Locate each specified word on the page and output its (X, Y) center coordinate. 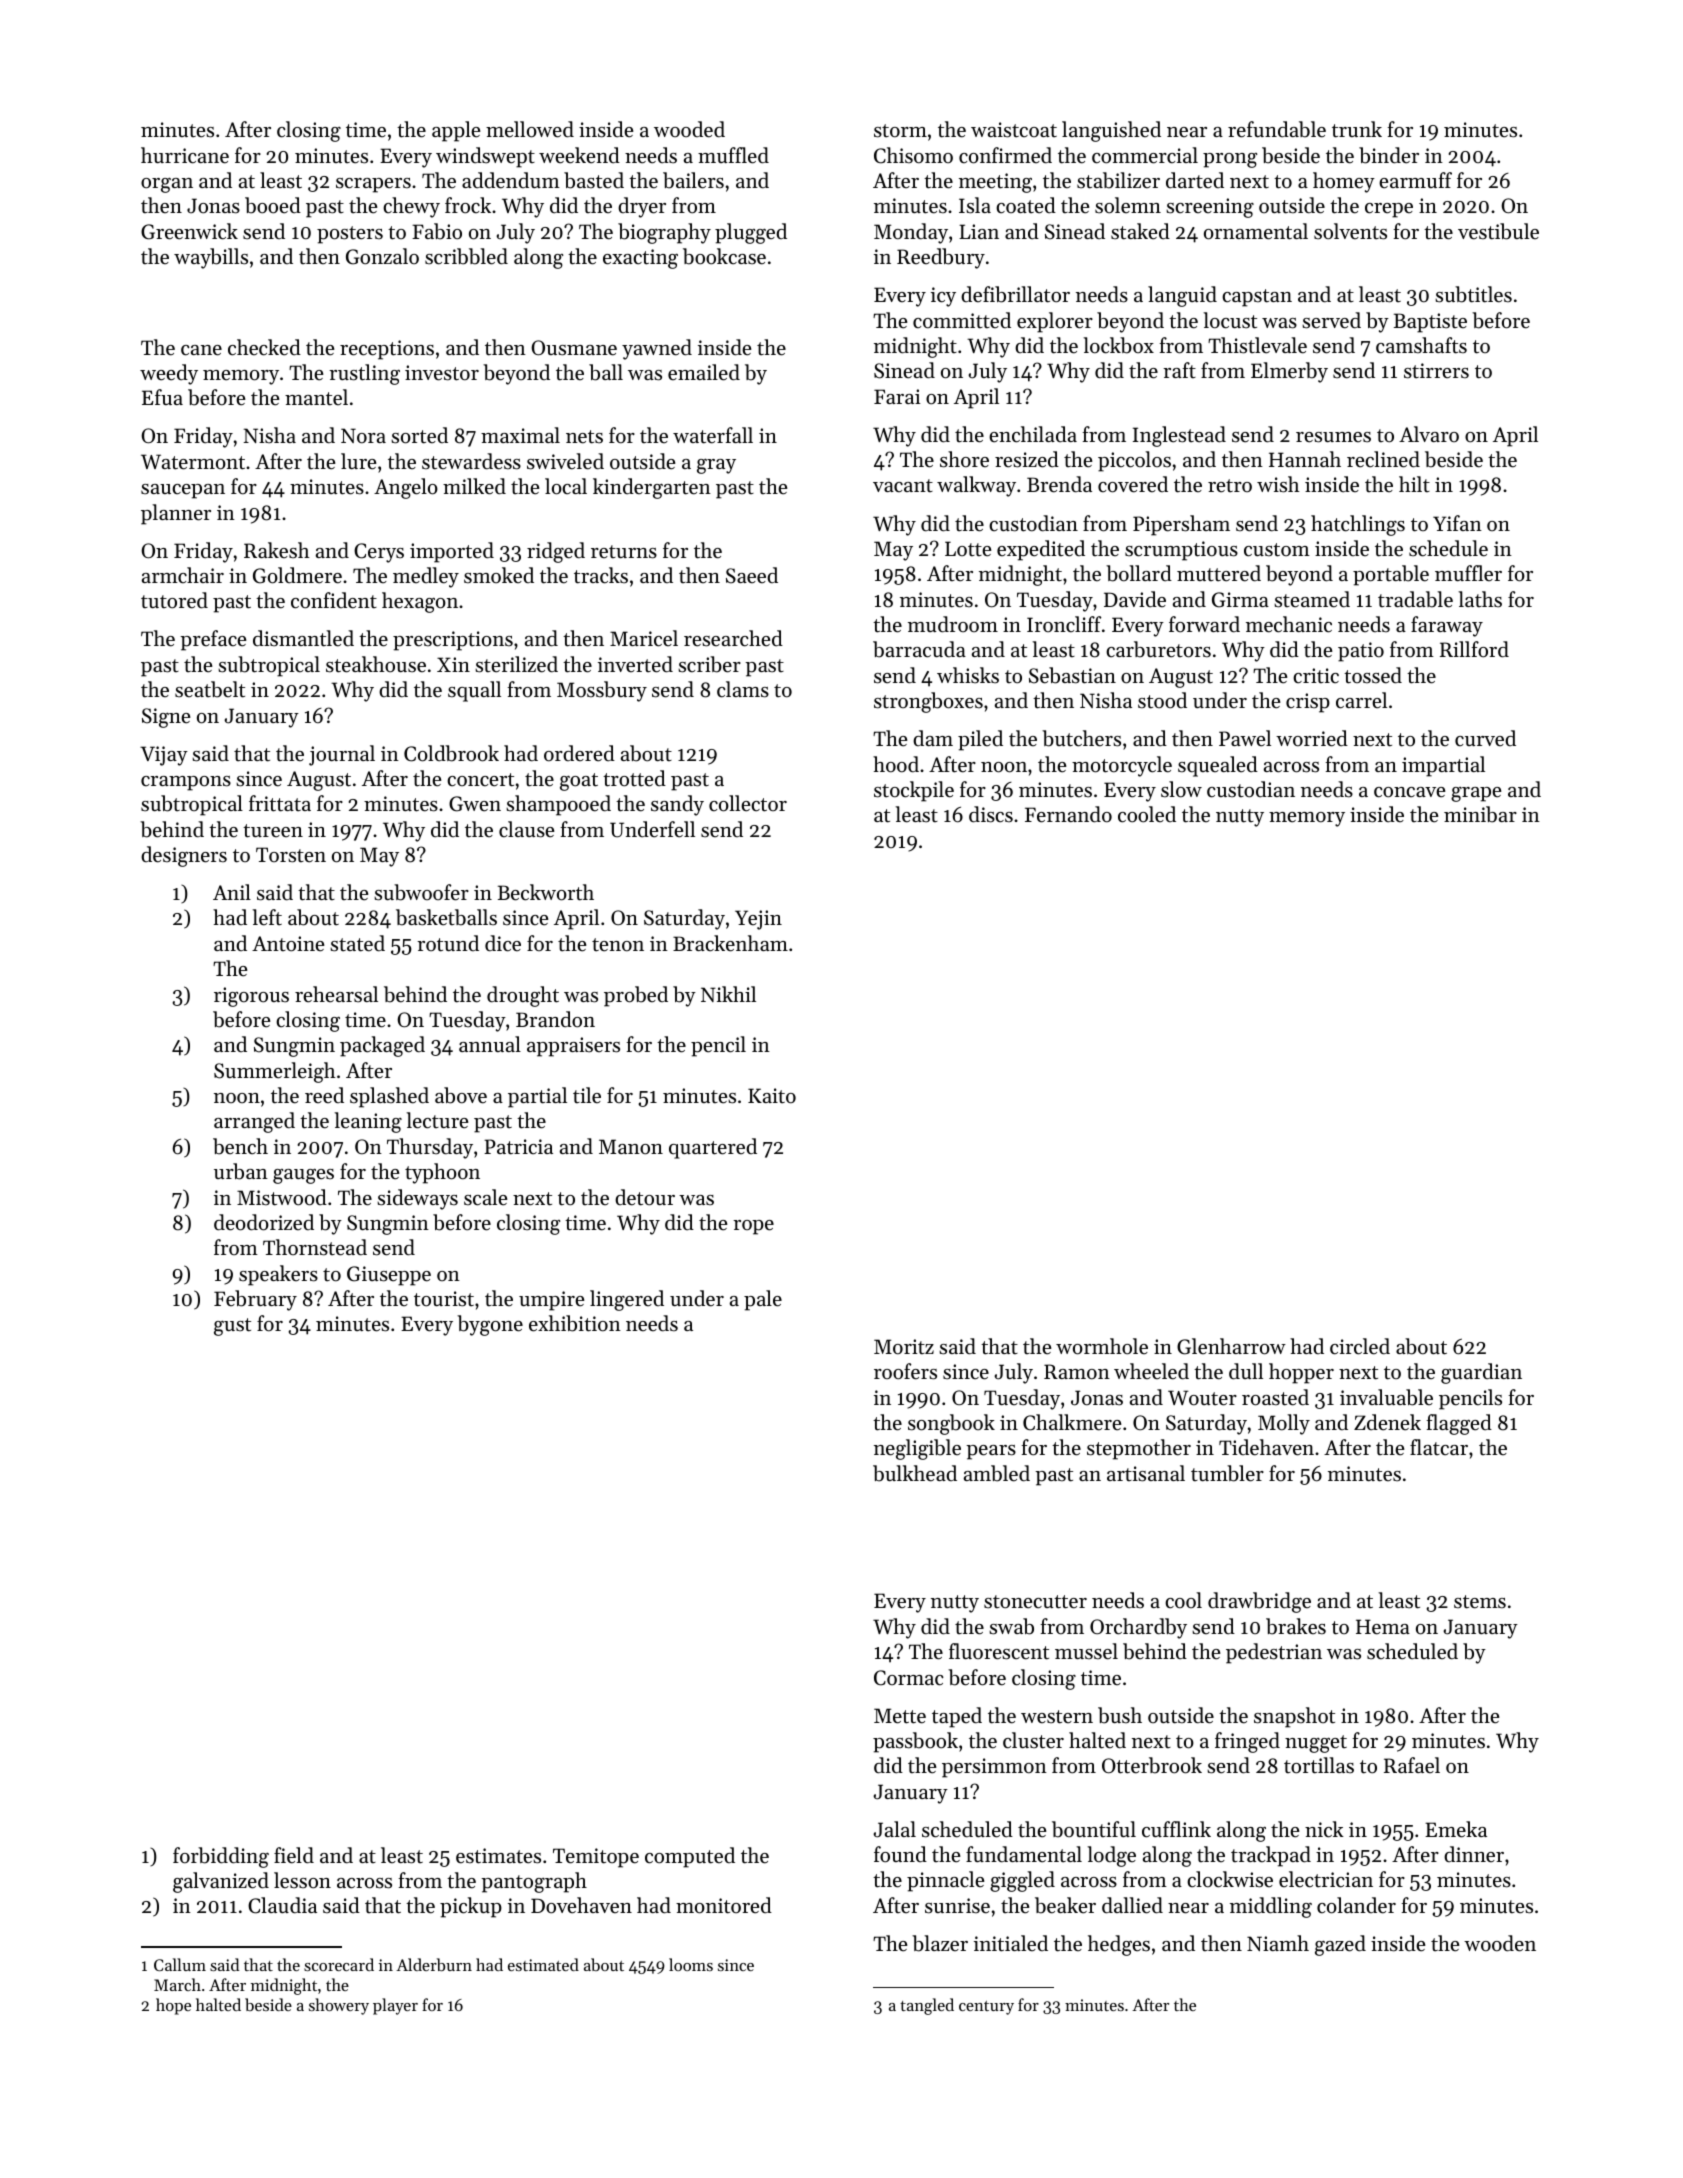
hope (173, 2006)
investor (442, 373)
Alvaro (1429, 434)
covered (1133, 484)
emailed (704, 372)
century (986, 2008)
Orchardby (1138, 1628)
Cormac (909, 1678)
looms (691, 1964)
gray (716, 466)
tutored (174, 600)
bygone (490, 1325)
